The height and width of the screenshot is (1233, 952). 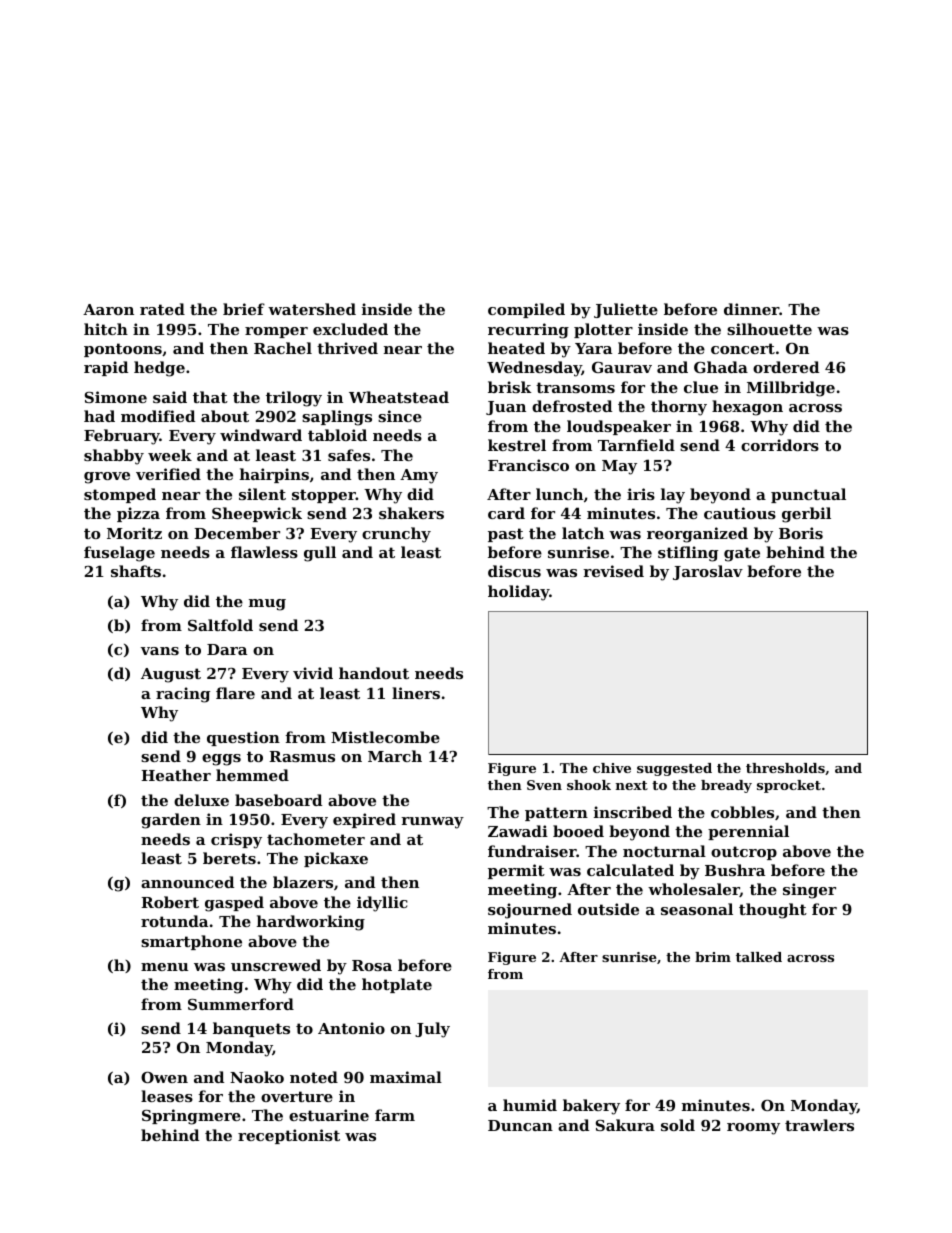 I want to click on outcrop, so click(x=744, y=853).
